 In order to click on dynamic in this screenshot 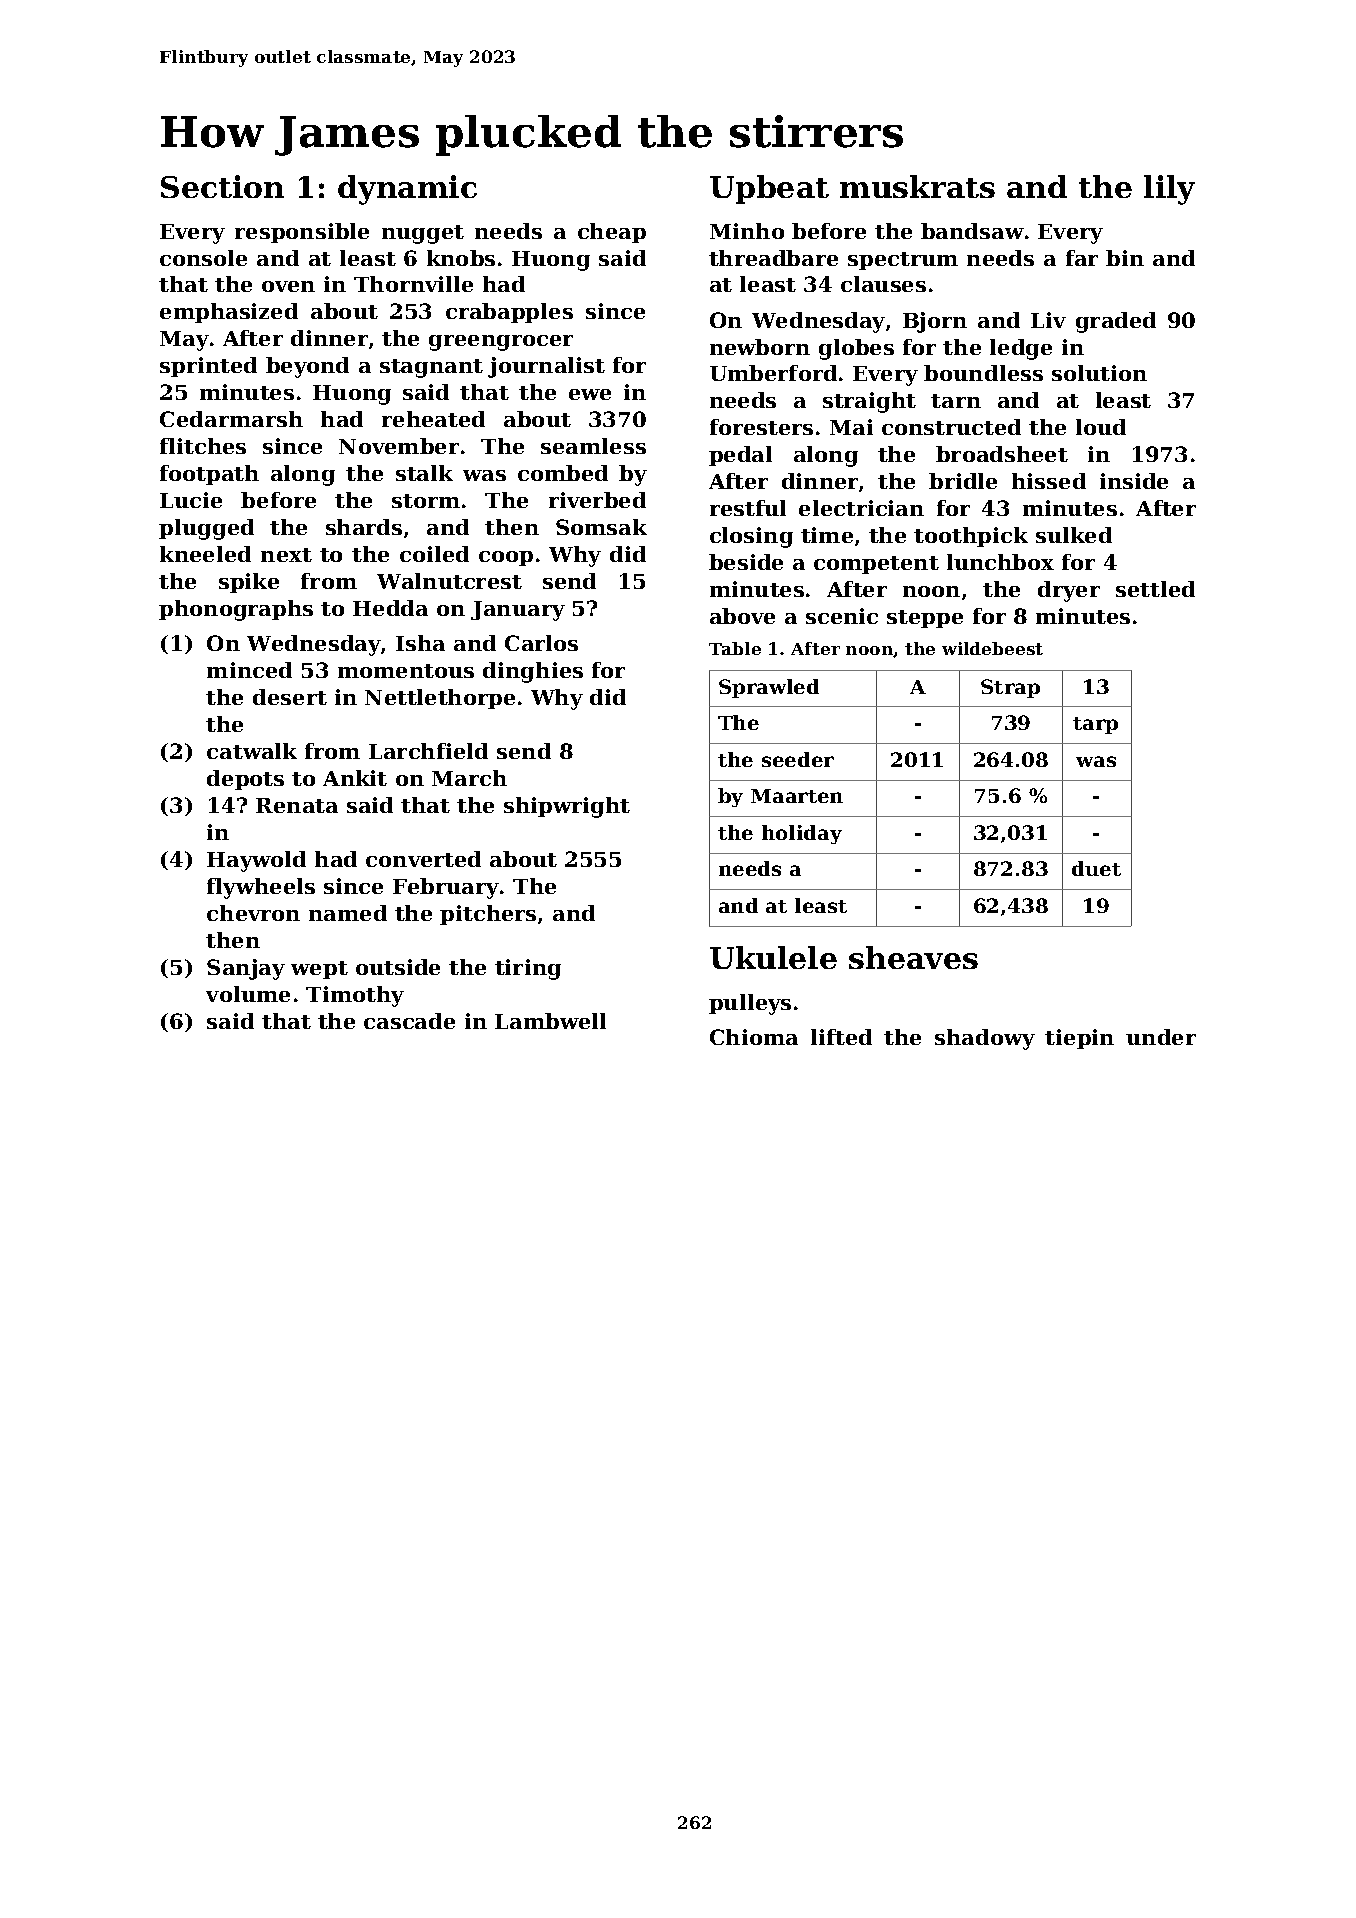, I will do `click(407, 190)`.
